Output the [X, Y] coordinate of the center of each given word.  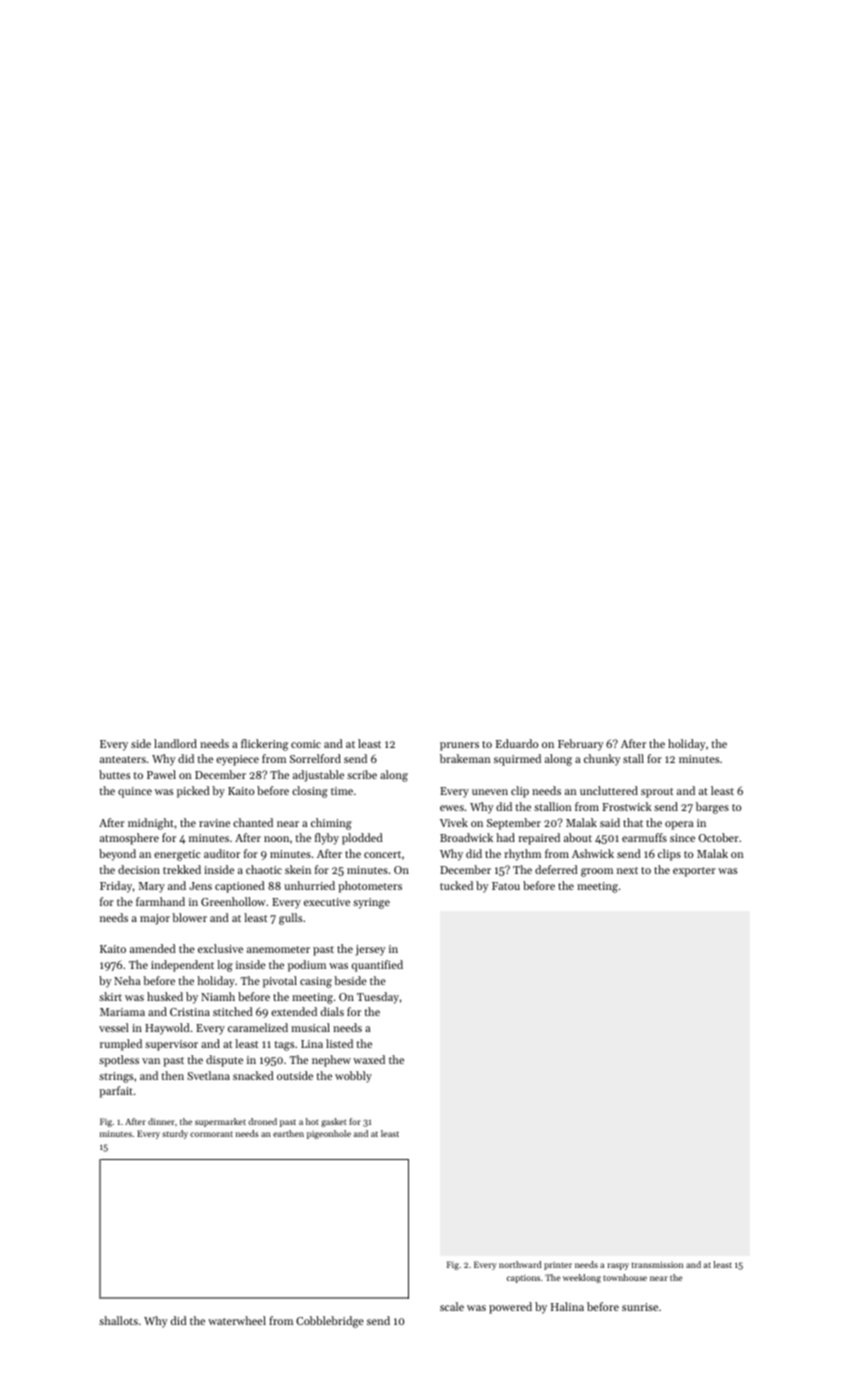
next [627, 870]
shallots [118, 1320]
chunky [602, 760]
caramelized [258, 1027]
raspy [618, 1266]
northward [520, 1264]
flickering [264, 745]
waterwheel [237, 1320]
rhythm [522, 855]
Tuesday [378, 998]
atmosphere [129, 839]
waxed [369, 1059]
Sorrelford [315, 758]
